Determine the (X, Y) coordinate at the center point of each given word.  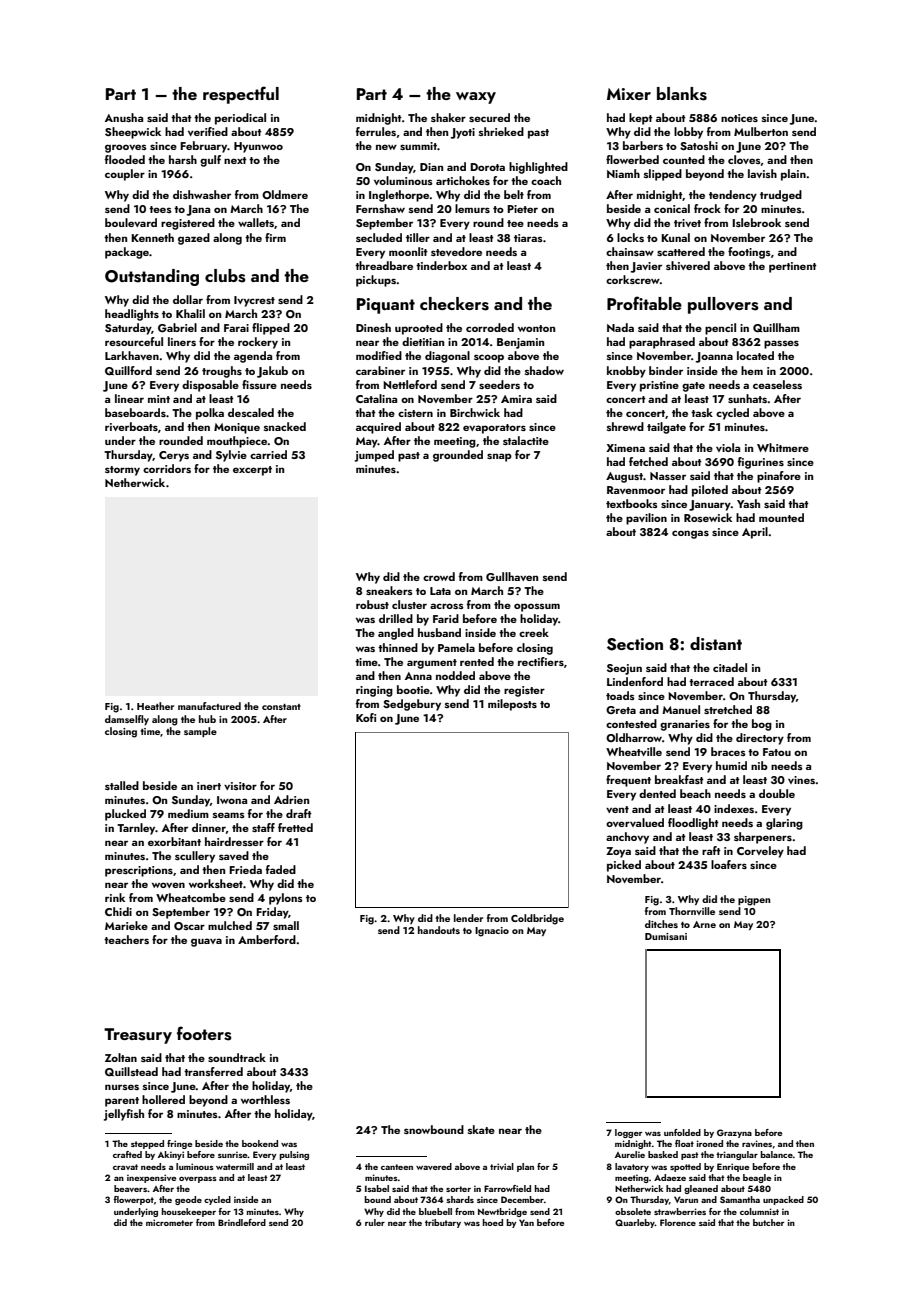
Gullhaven (512, 576)
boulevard (131, 222)
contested (631, 723)
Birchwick (475, 412)
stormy (122, 471)
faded (281, 869)
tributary (443, 1223)
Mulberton (761, 131)
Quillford (128, 370)
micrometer (169, 1222)
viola (728, 447)
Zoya (618, 852)
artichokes (463, 180)
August (624, 477)
